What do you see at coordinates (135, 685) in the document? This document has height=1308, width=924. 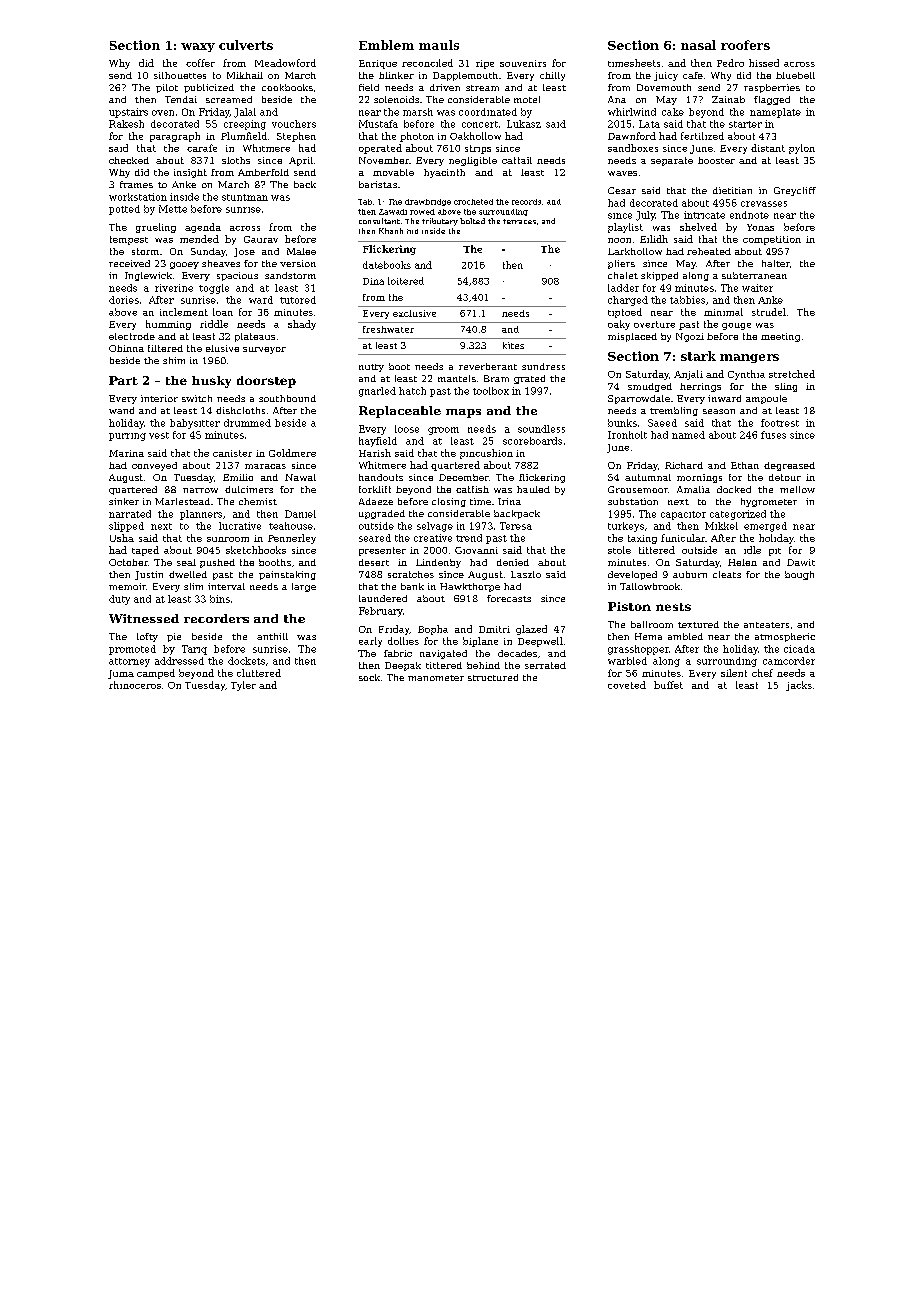 I see `rhinoceros` at bounding box center [135, 685].
